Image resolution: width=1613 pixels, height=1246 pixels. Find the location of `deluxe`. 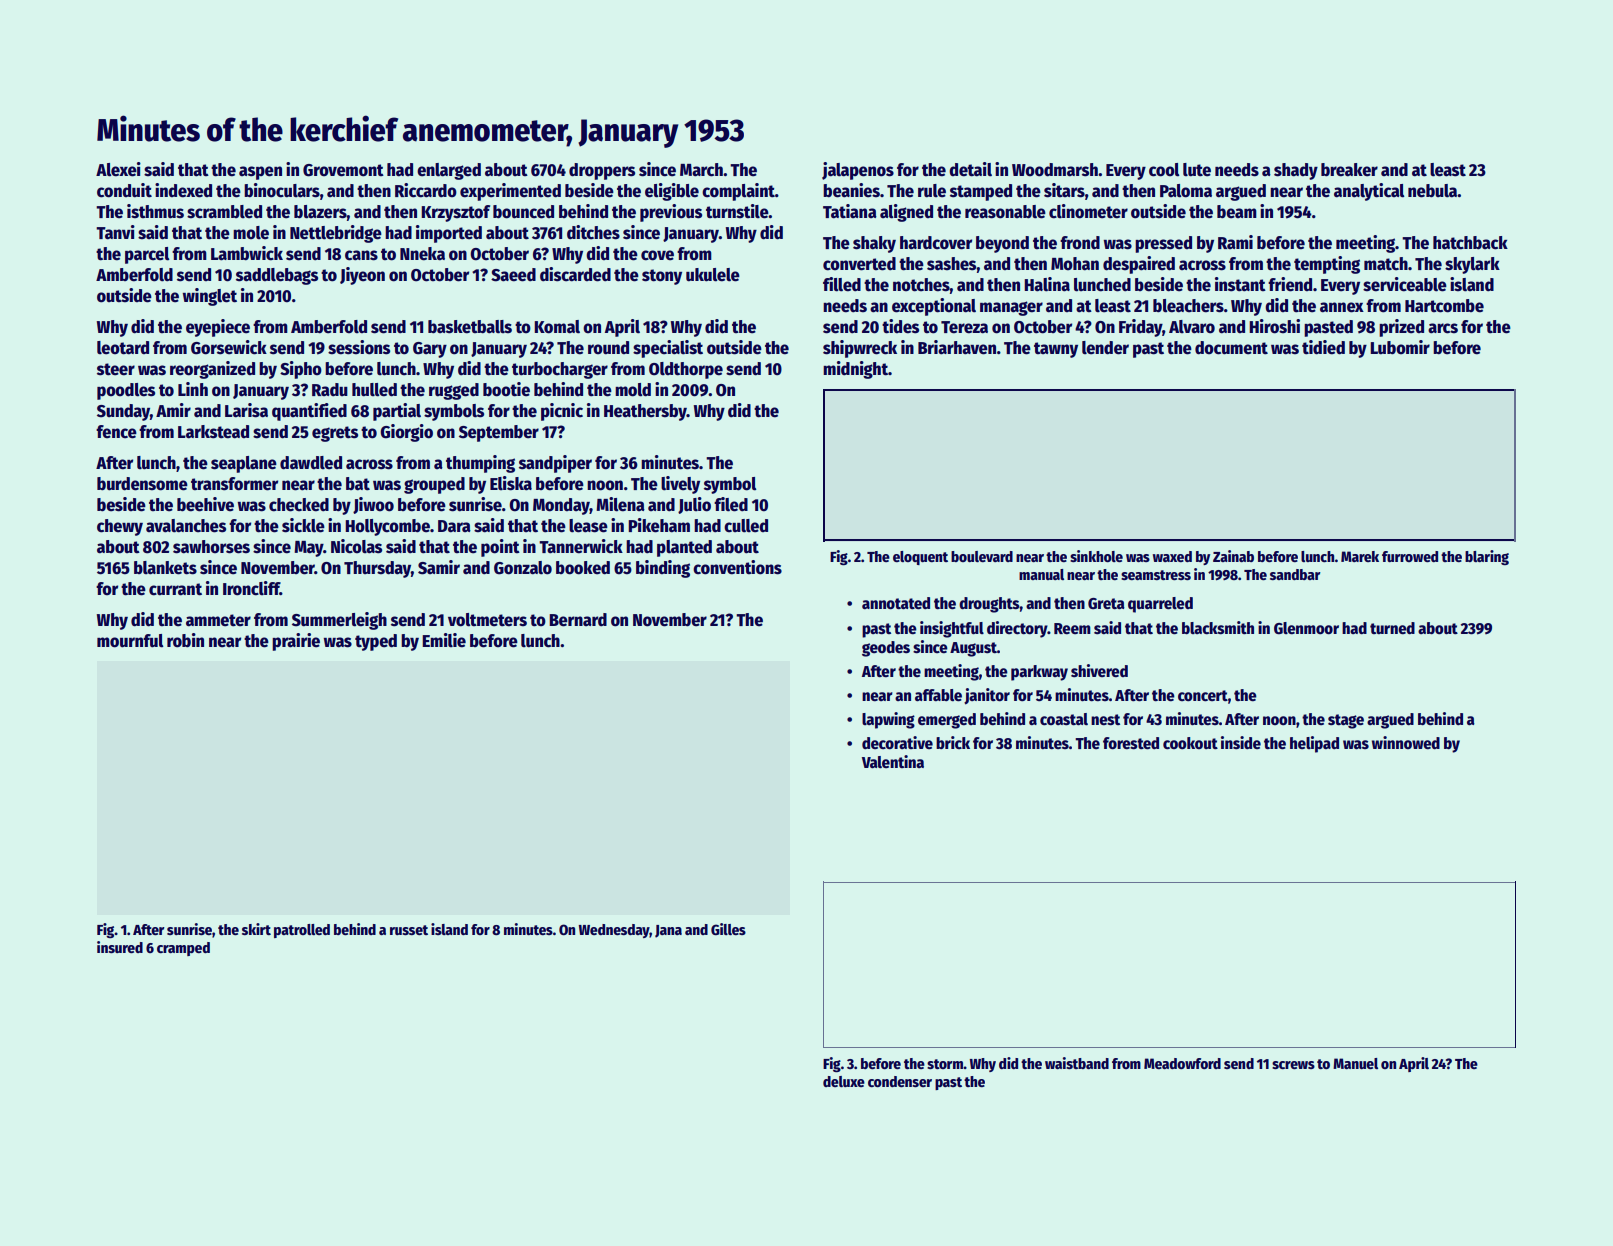

deluxe is located at coordinates (844, 1081).
